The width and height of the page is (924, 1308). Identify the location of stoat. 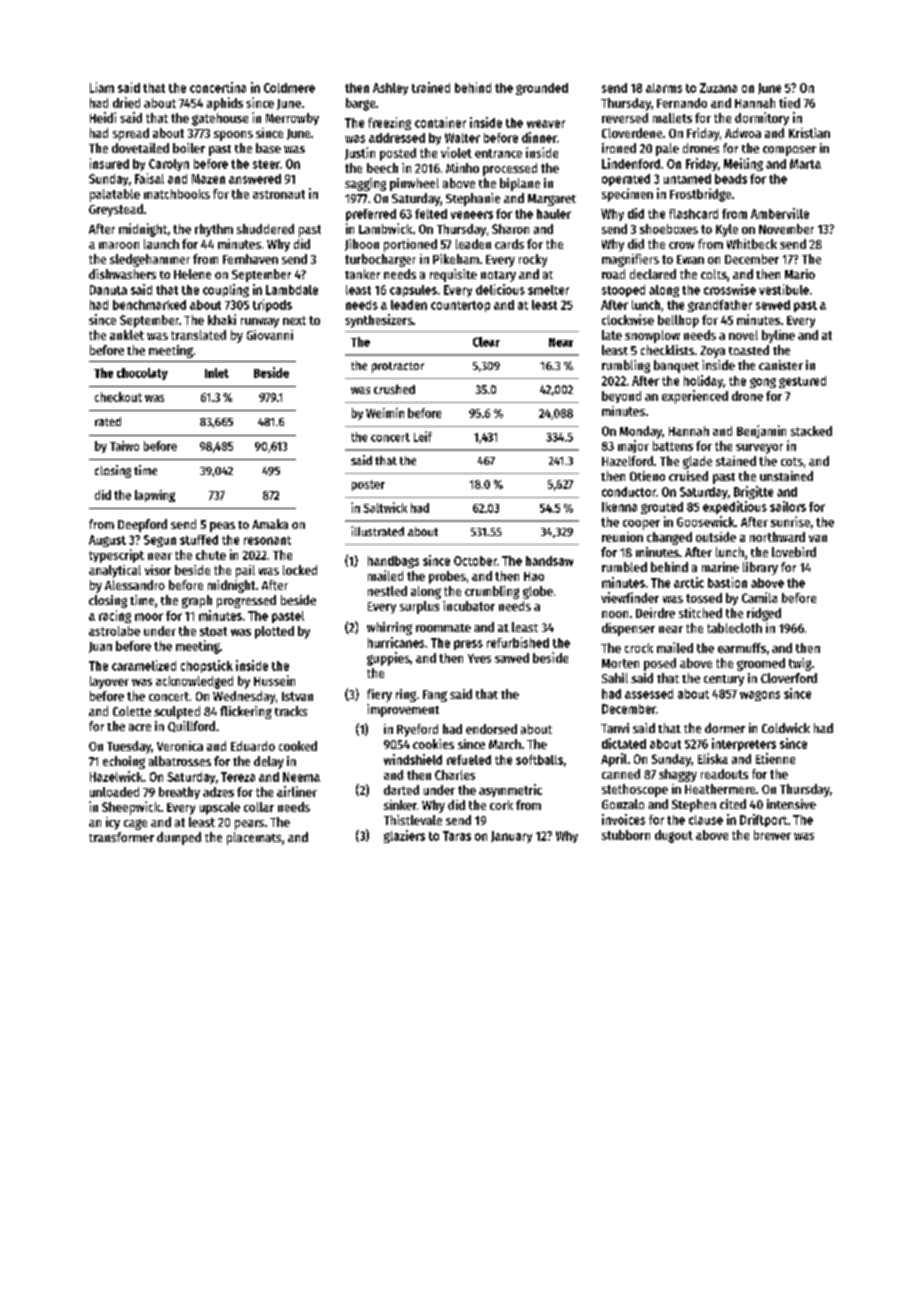
(213, 631).
